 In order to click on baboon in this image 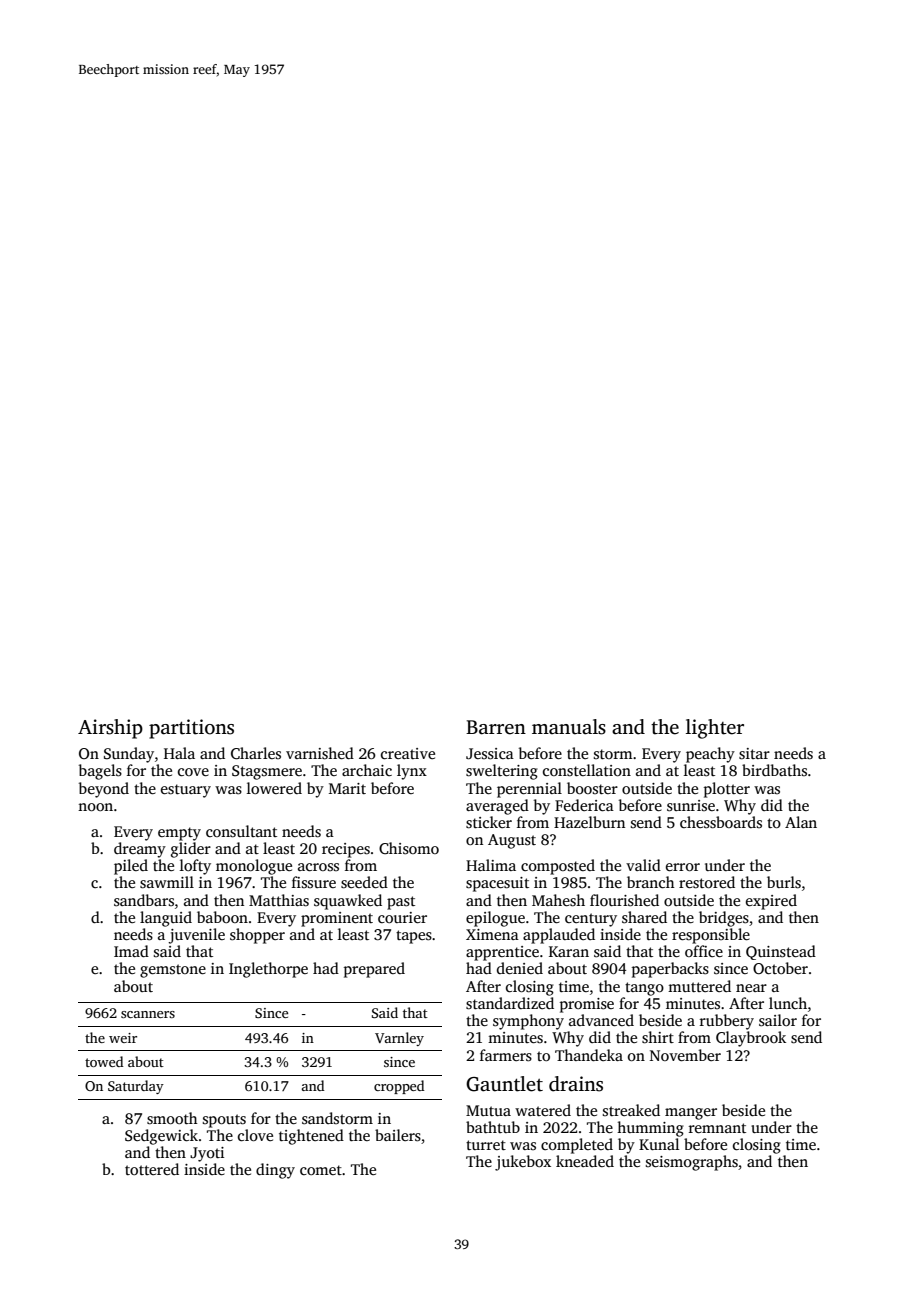, I will do `click(222, 917)`.
